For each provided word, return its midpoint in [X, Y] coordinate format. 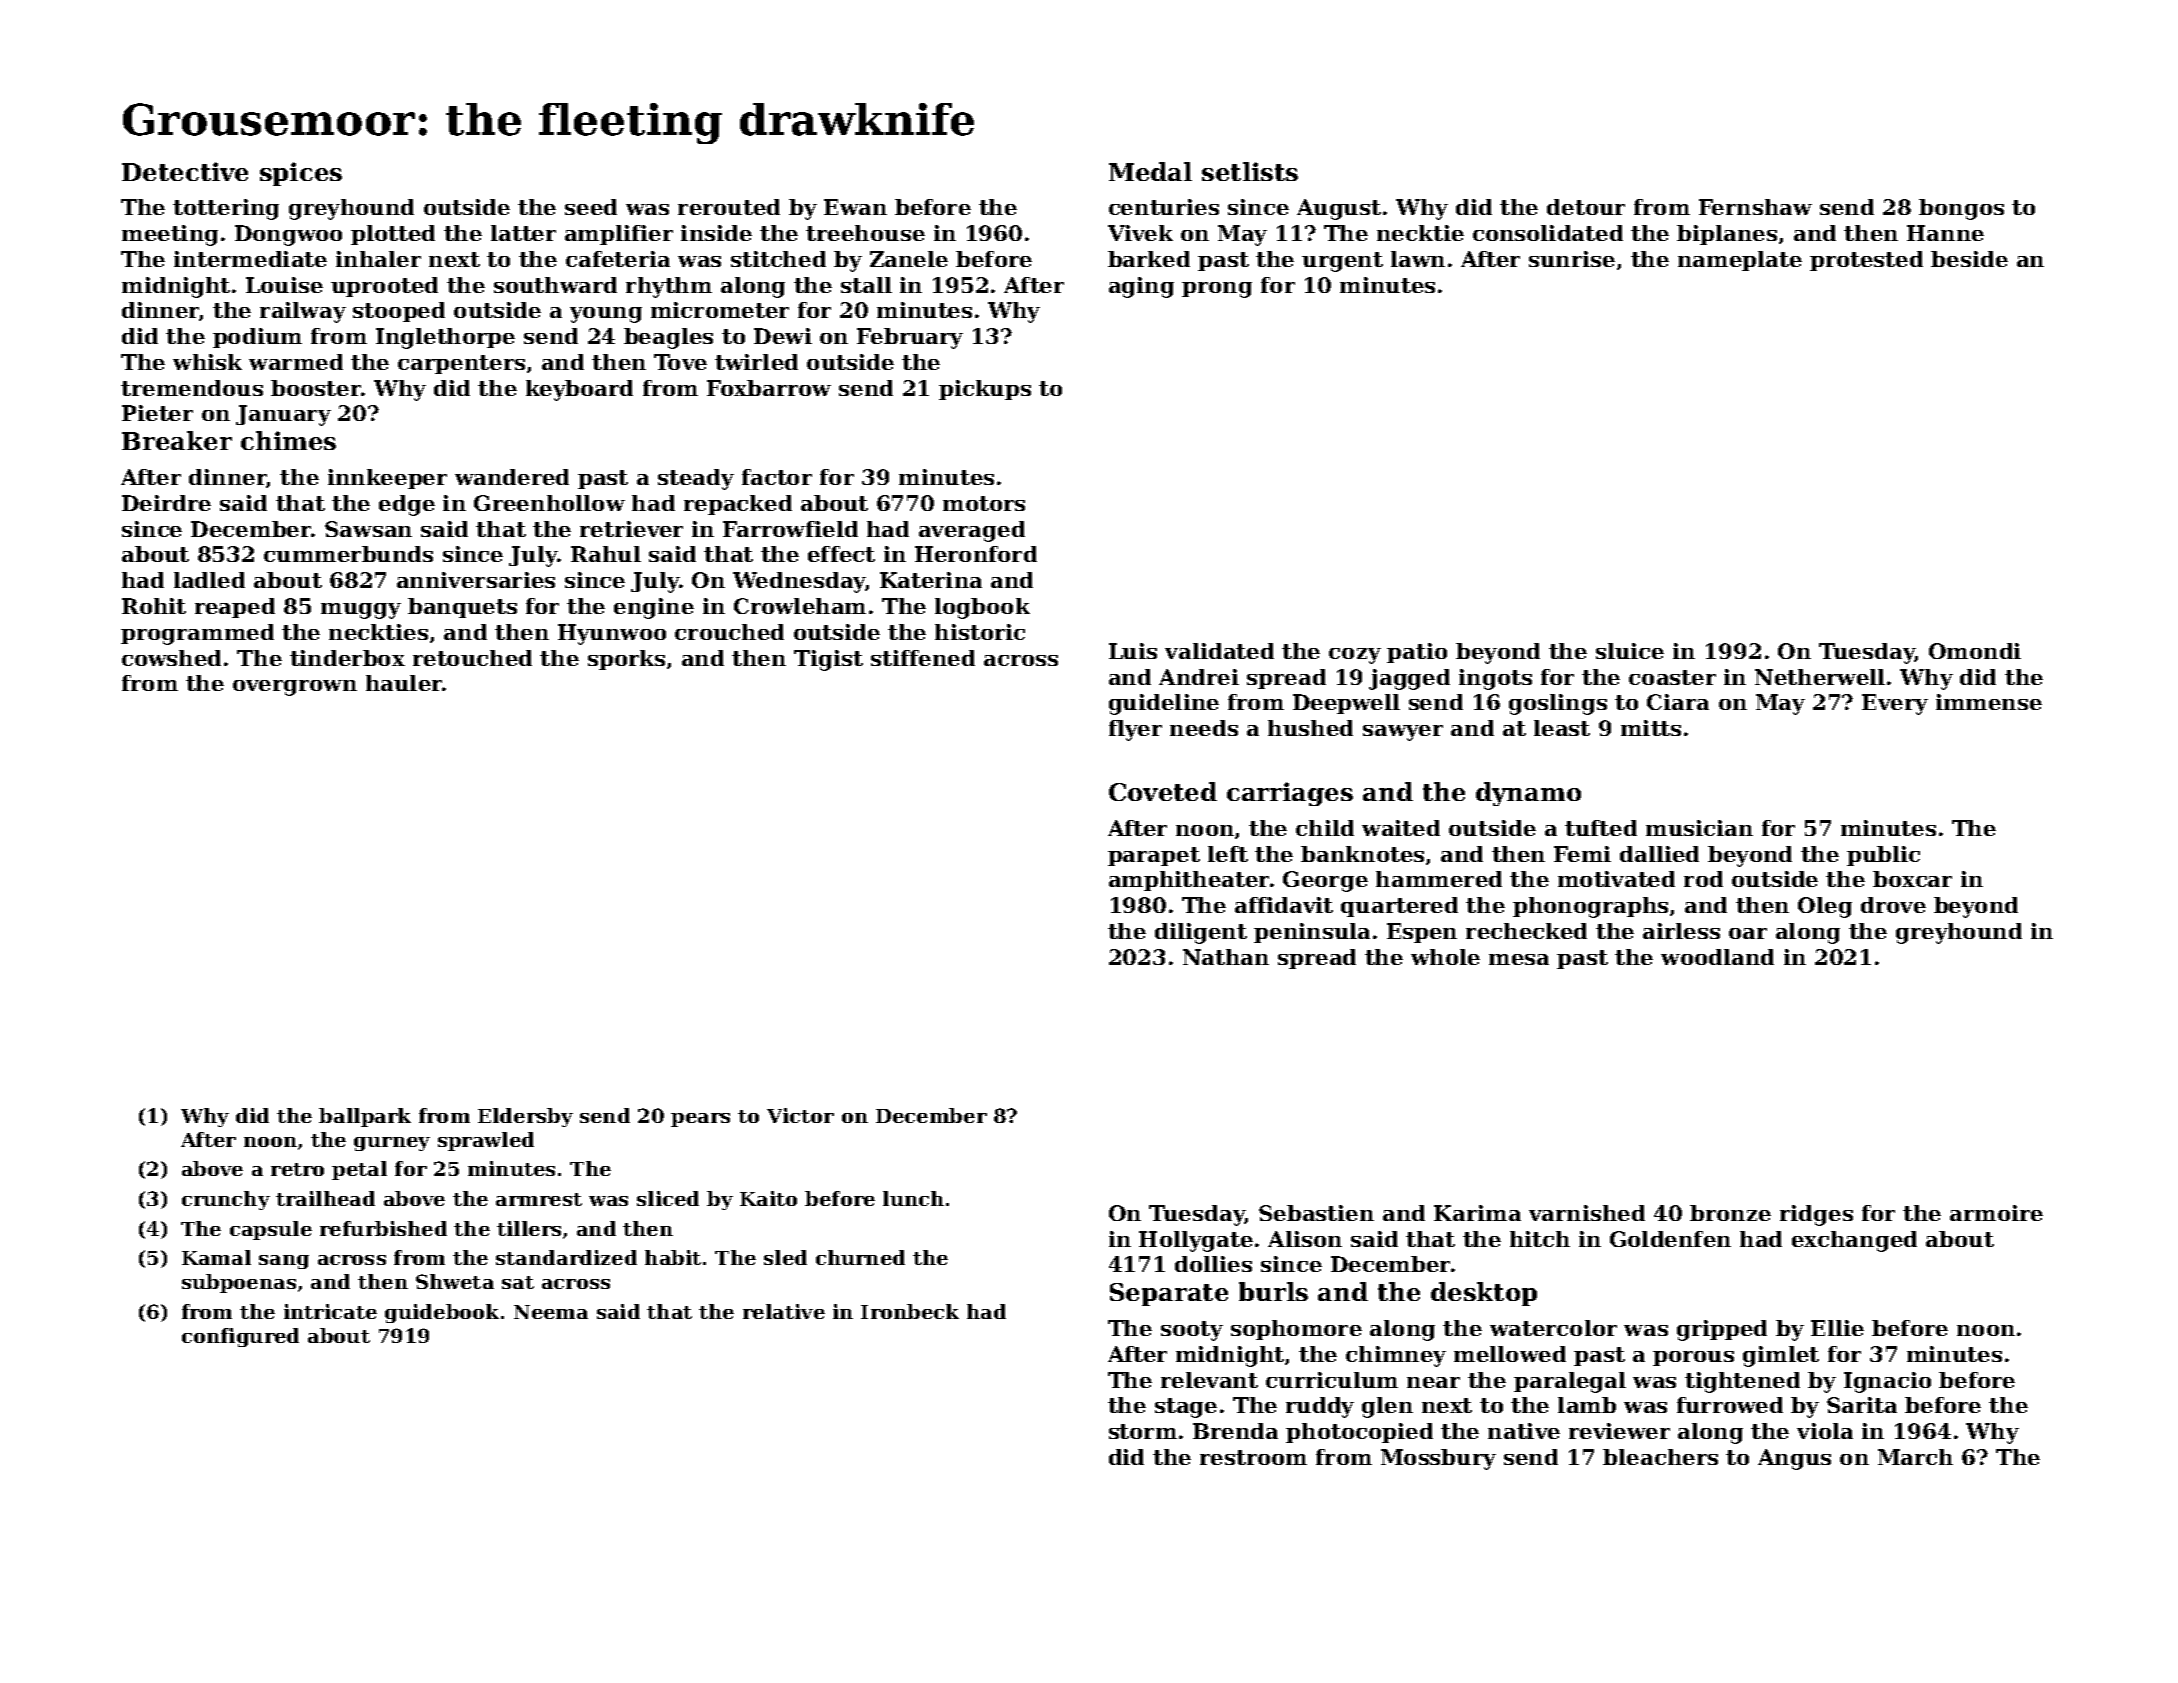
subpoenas [239, 1283]
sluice [1630, 651]
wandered [512, 477]
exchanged [1854, 1241]
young [606, 315]
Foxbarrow [769, 388]
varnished [1587, 1213]
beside [1969, 259]
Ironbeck [910, 1311]
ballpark [365, 1117]
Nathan [1226, 957]
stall [866, 285]
